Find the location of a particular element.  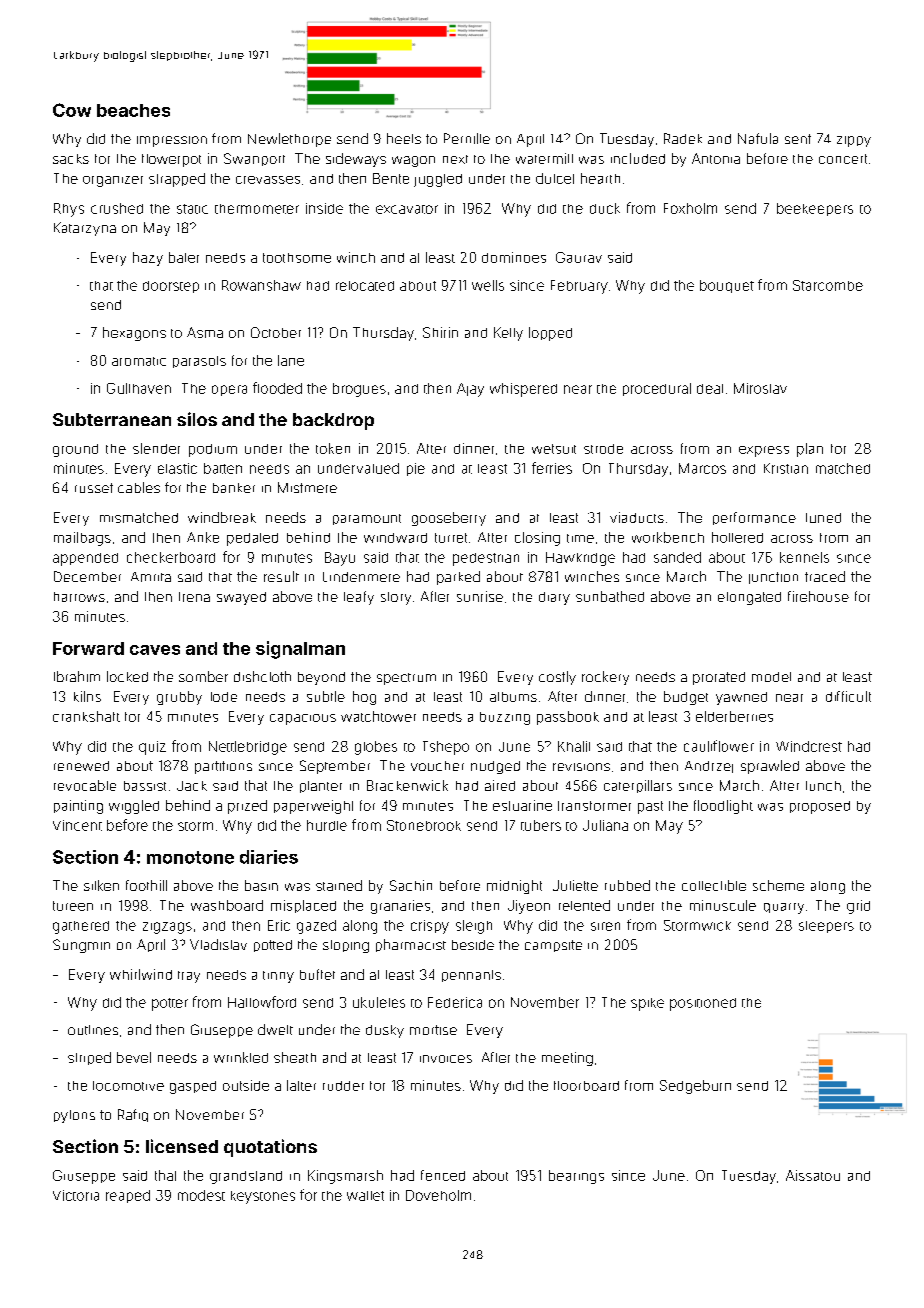

beyond is located at coordinates (321, 678).
